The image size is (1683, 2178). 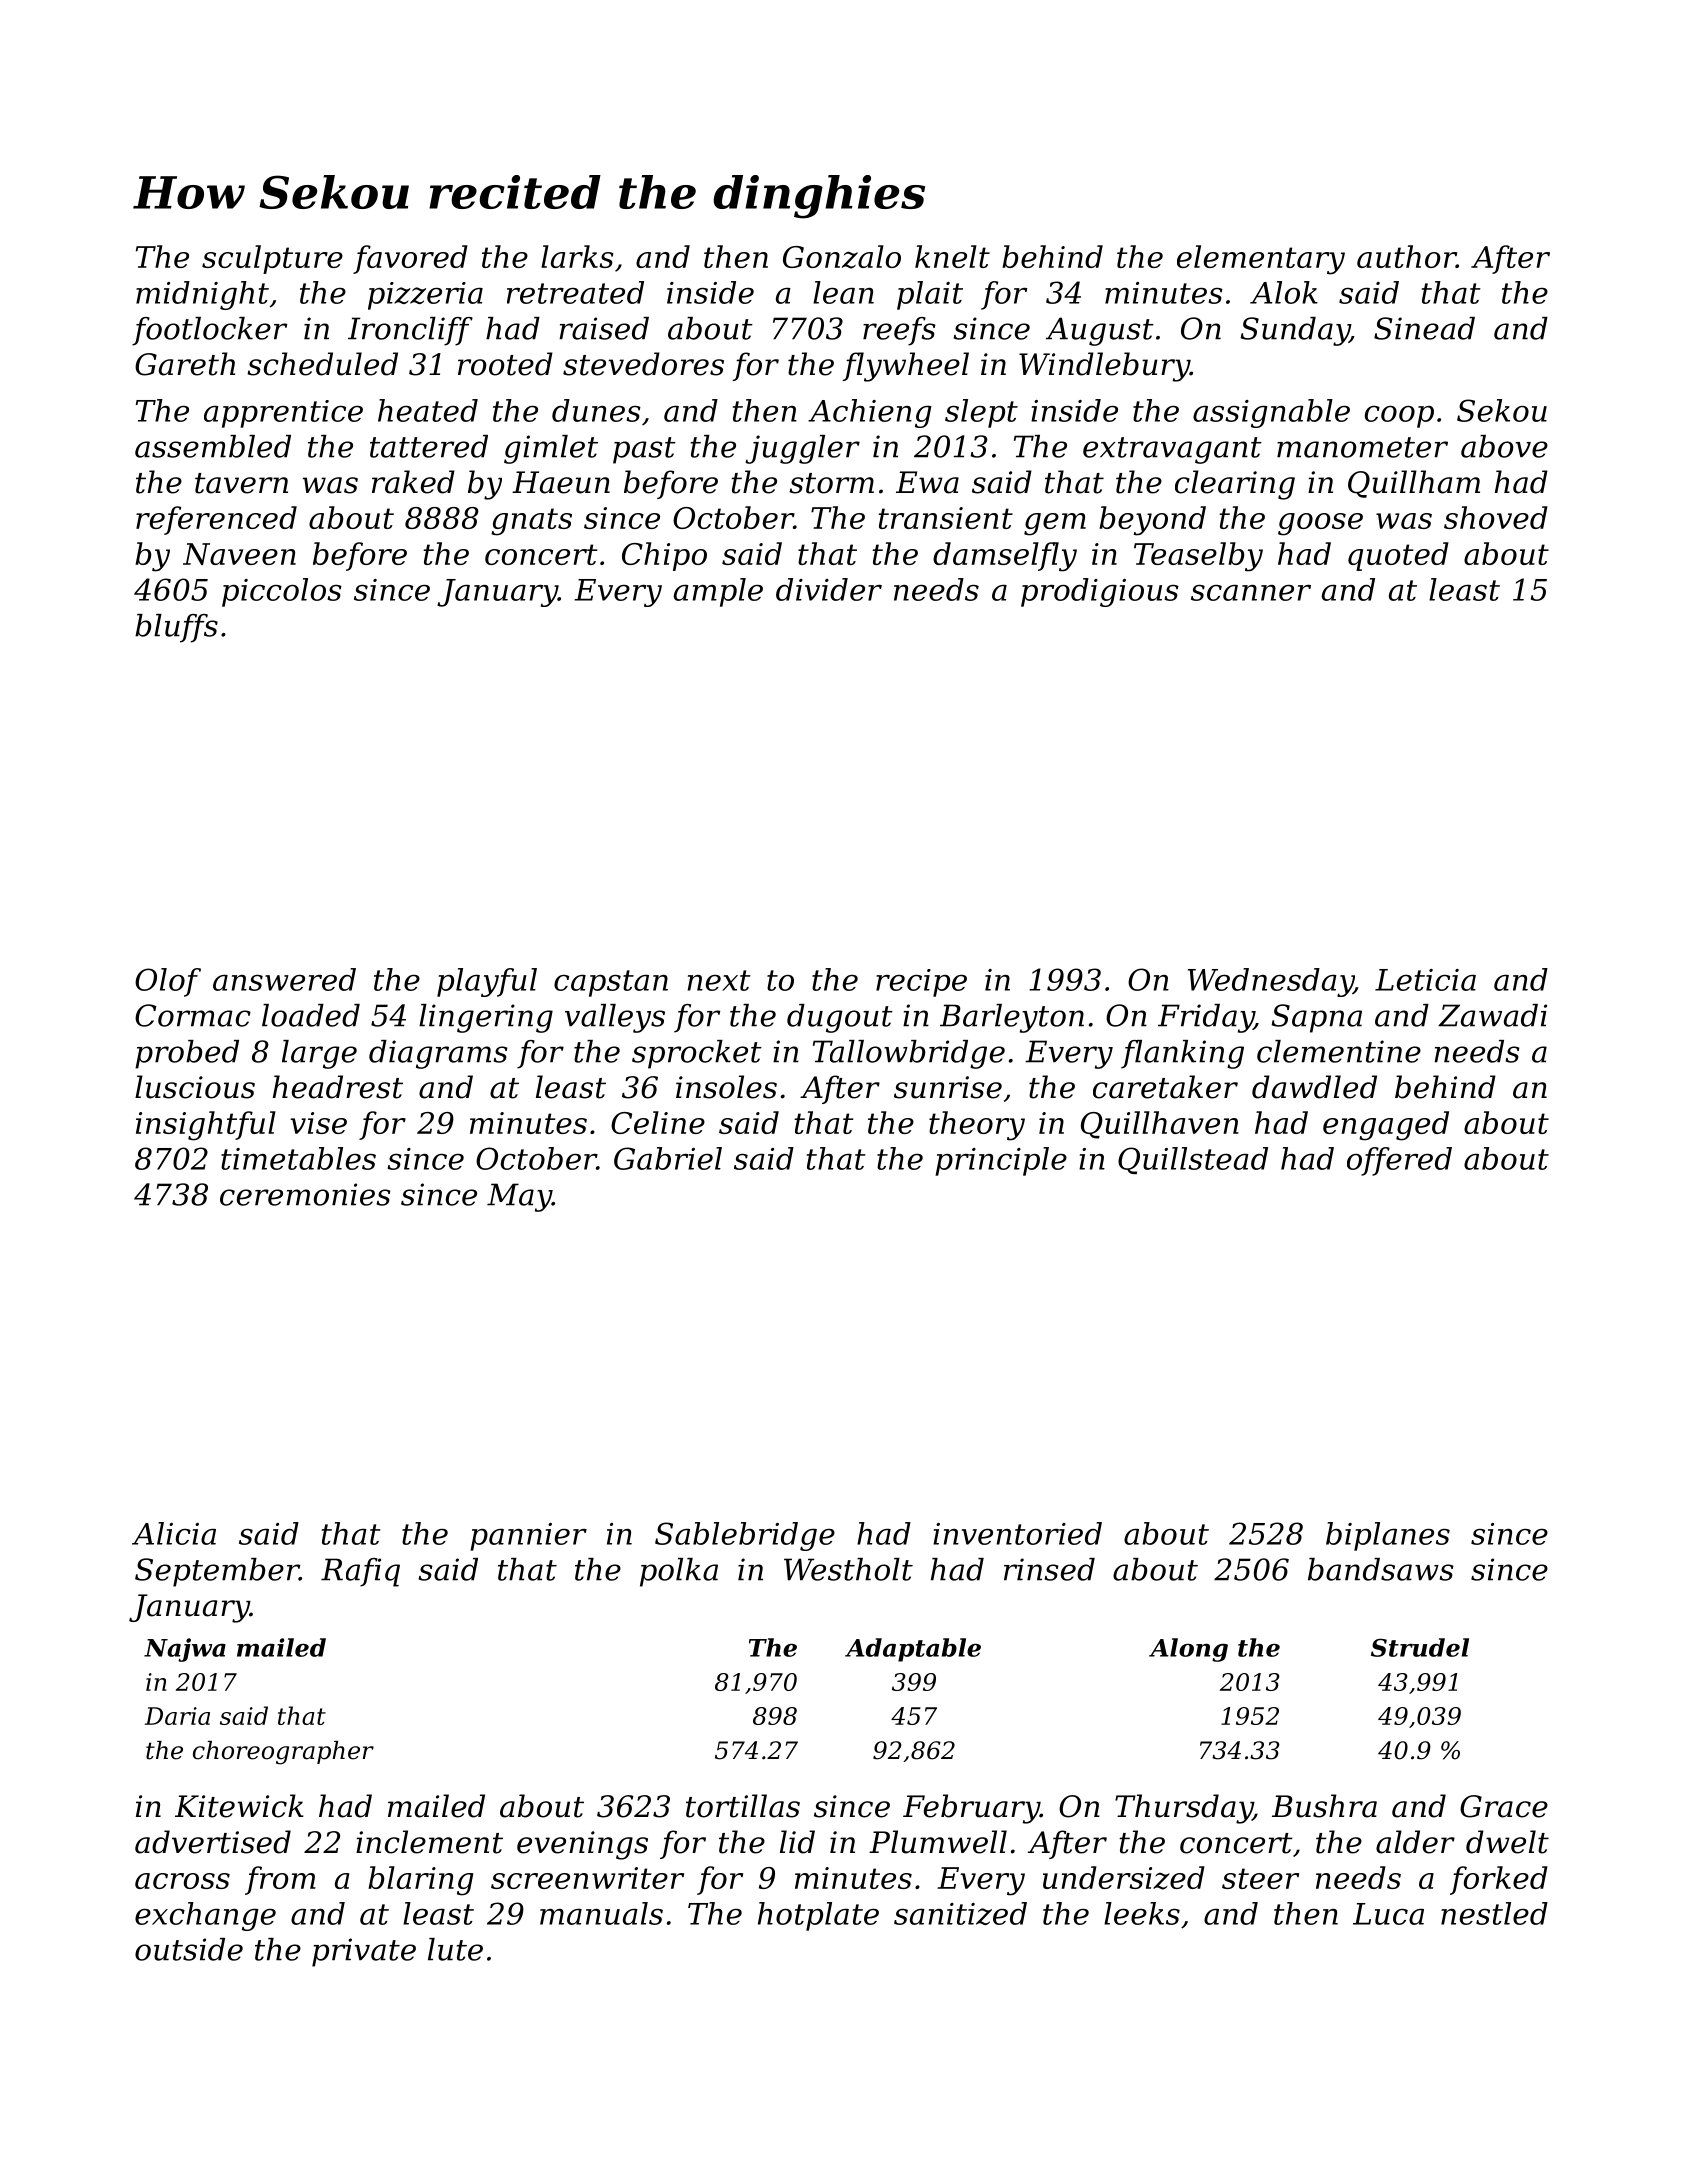 What do you see at coordinates (1261, 260) in the screenshot?
I see `elementary` at bounding box center [1261, 260].
